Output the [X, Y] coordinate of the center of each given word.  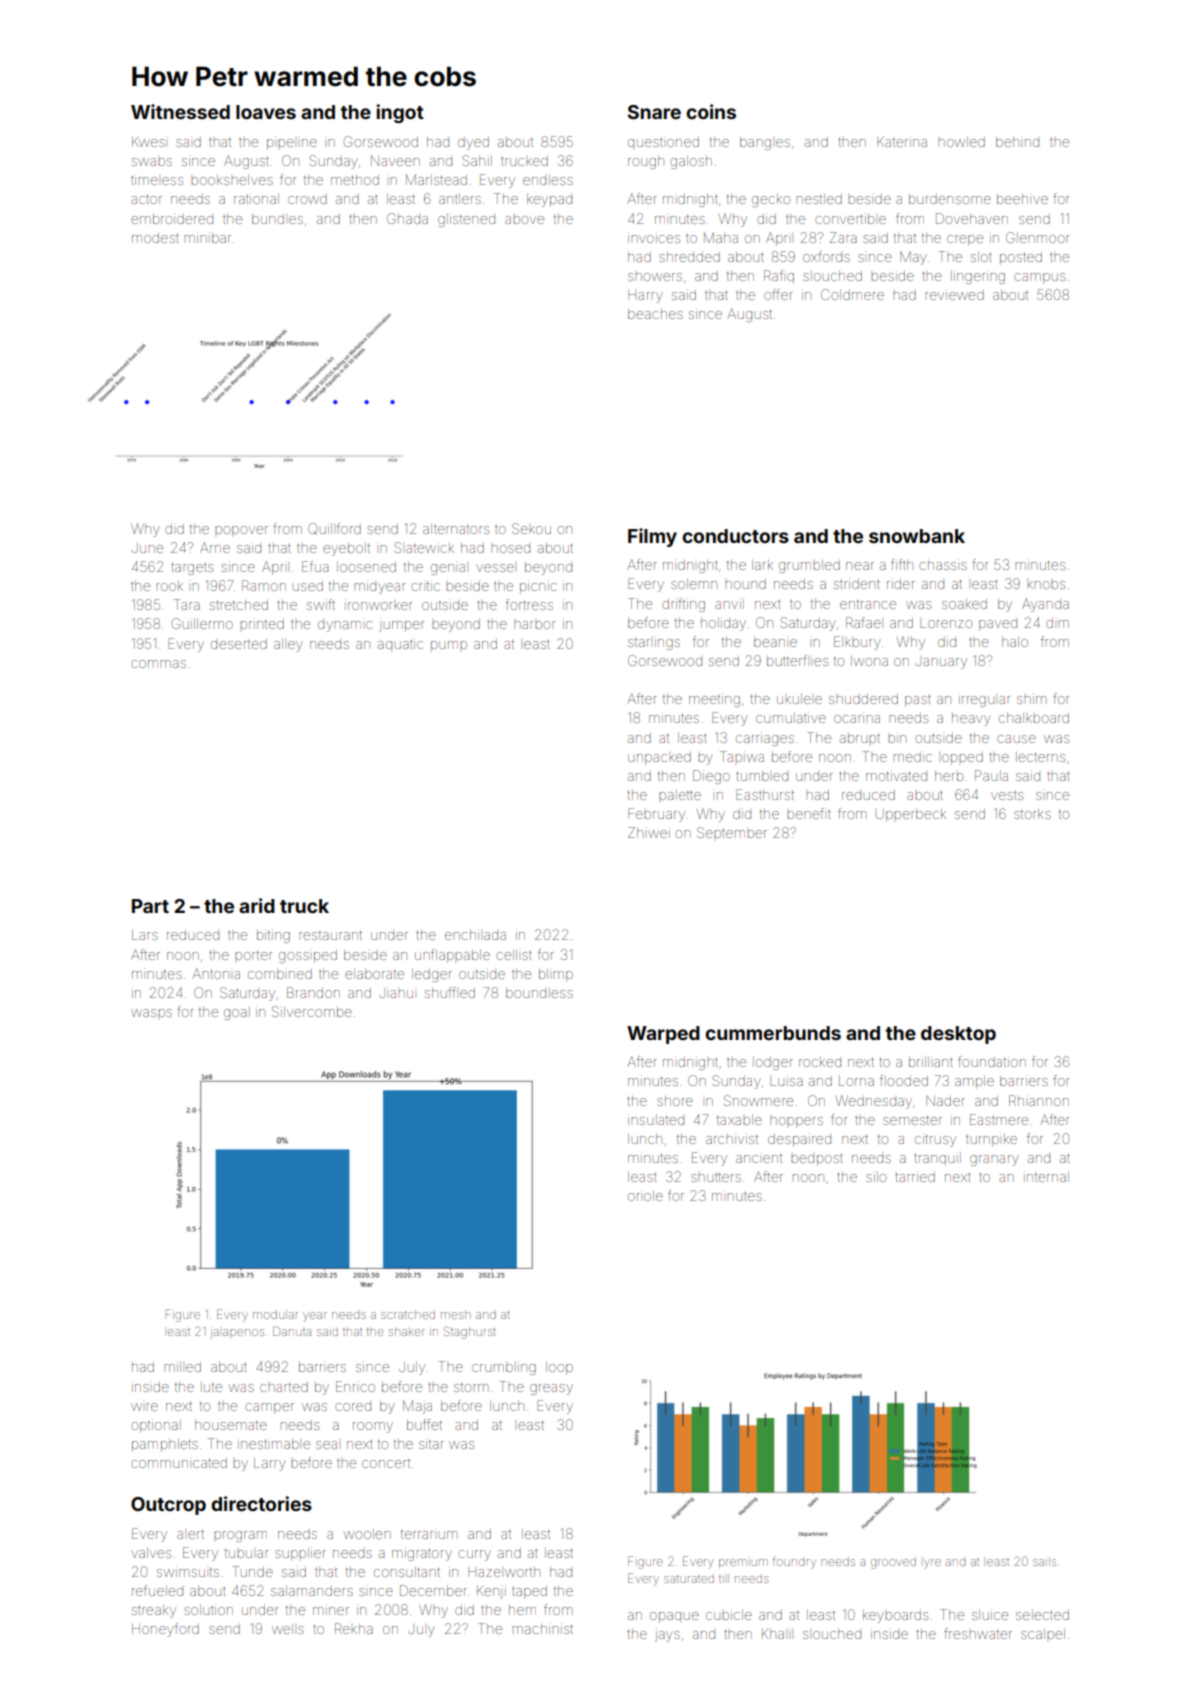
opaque [674, 1617]
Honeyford [165, 1630]
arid [257, 905]
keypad [549, 200]
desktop [958, 1035]
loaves [266, 112]
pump [449, 646]
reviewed [954, 295]
